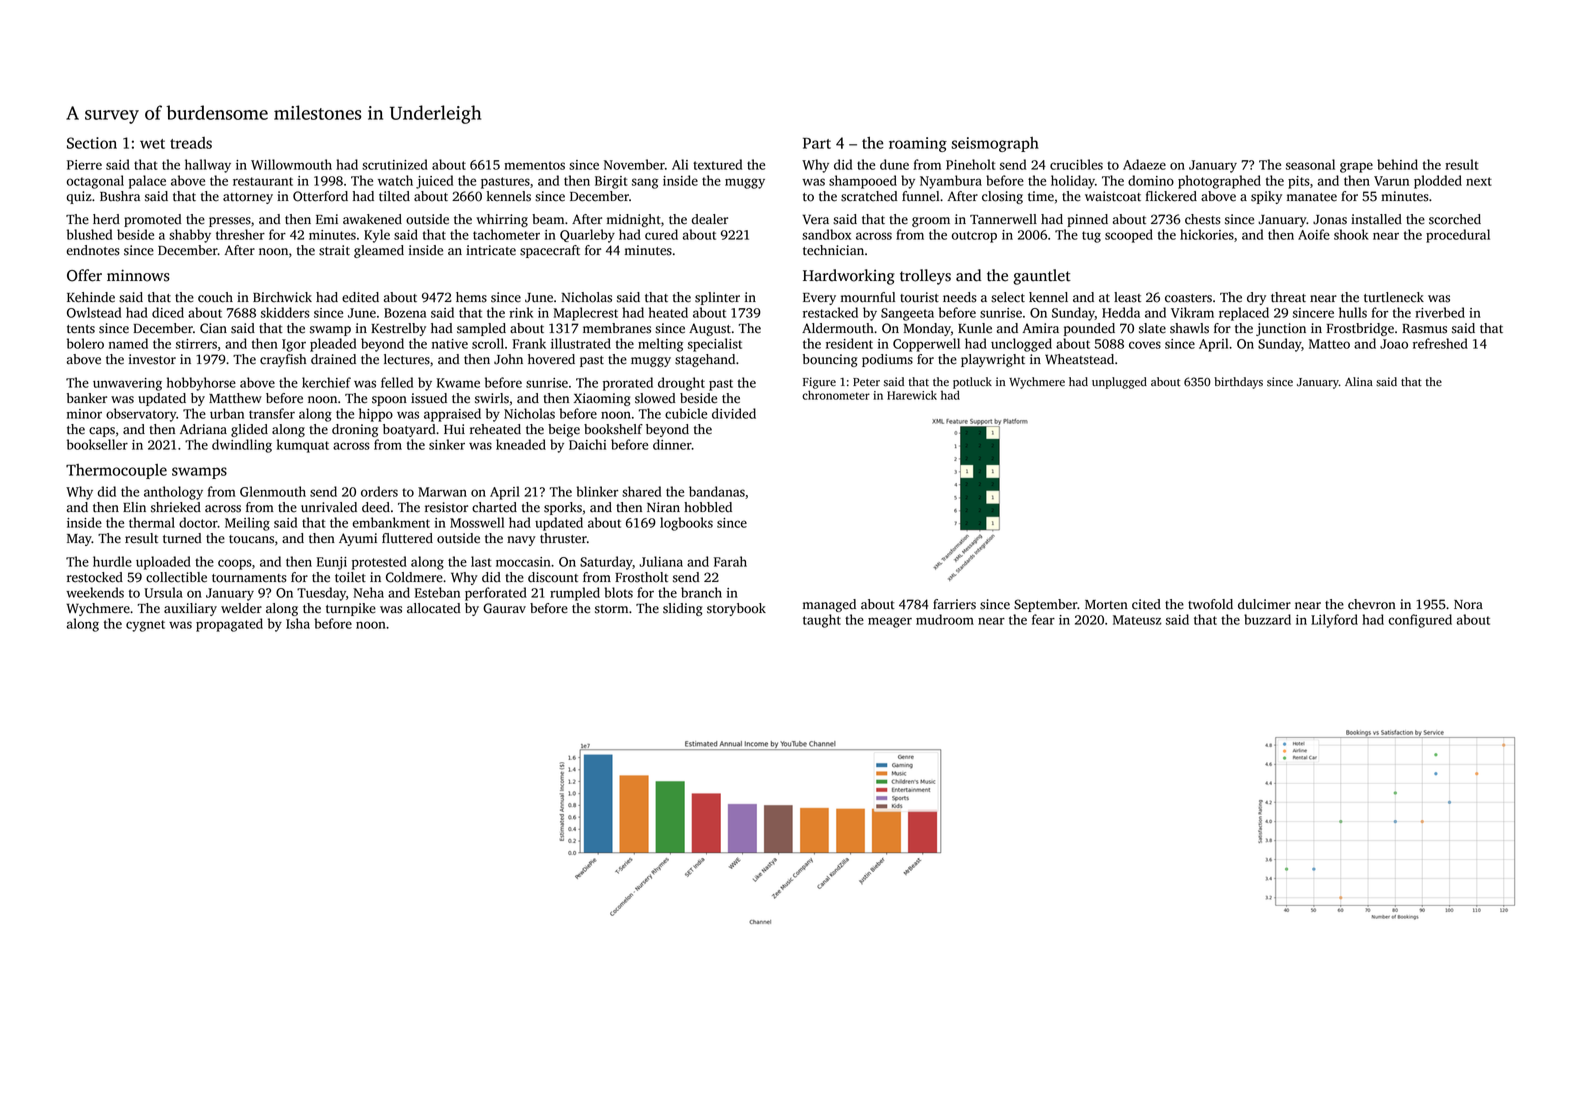 The width and height of the screenshot is (1571, 1110). I want to click on moccasin, so click(523, 562).
